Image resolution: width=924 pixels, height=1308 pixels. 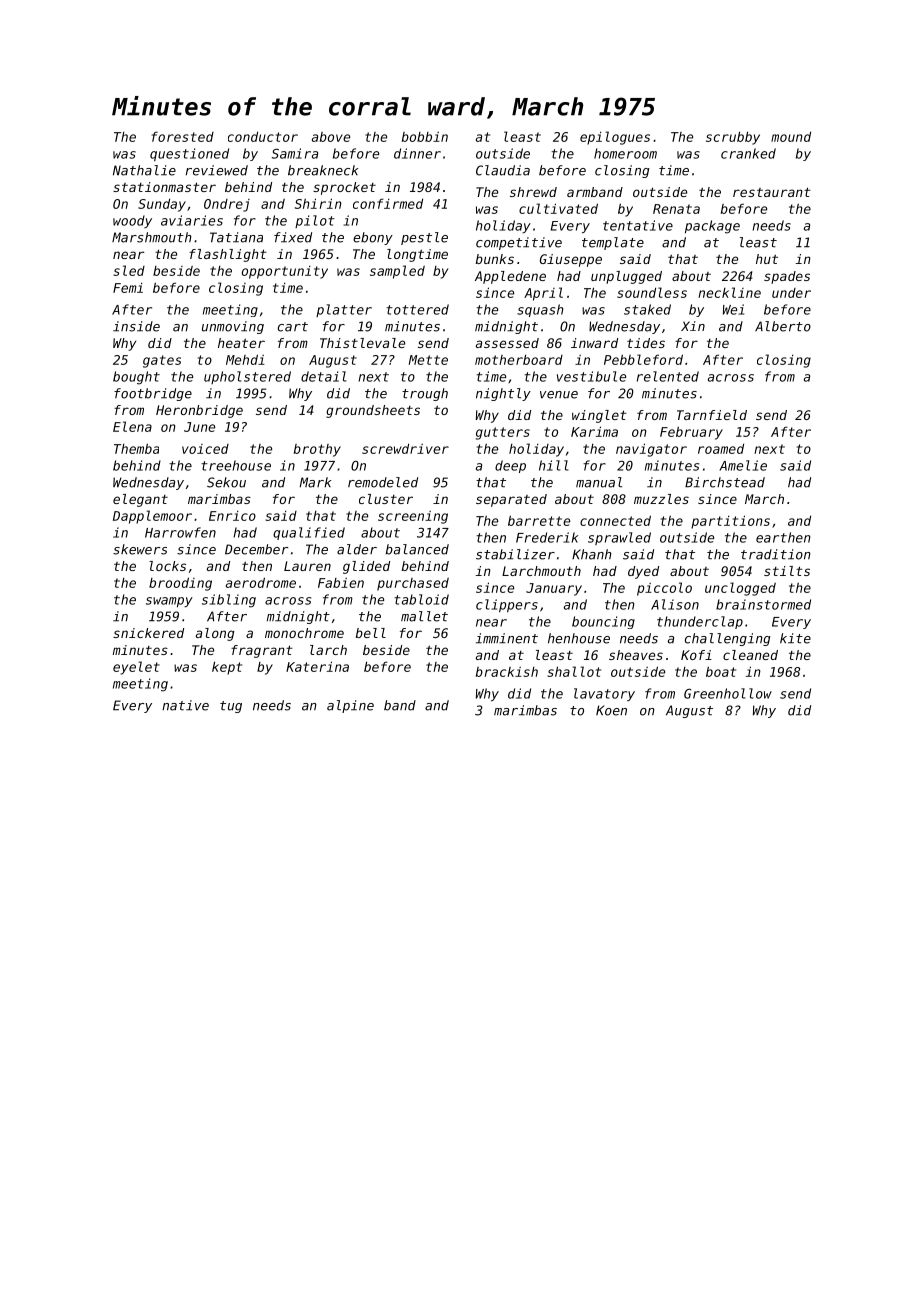 I want to click on roamed, so click(x=721, y=449).
